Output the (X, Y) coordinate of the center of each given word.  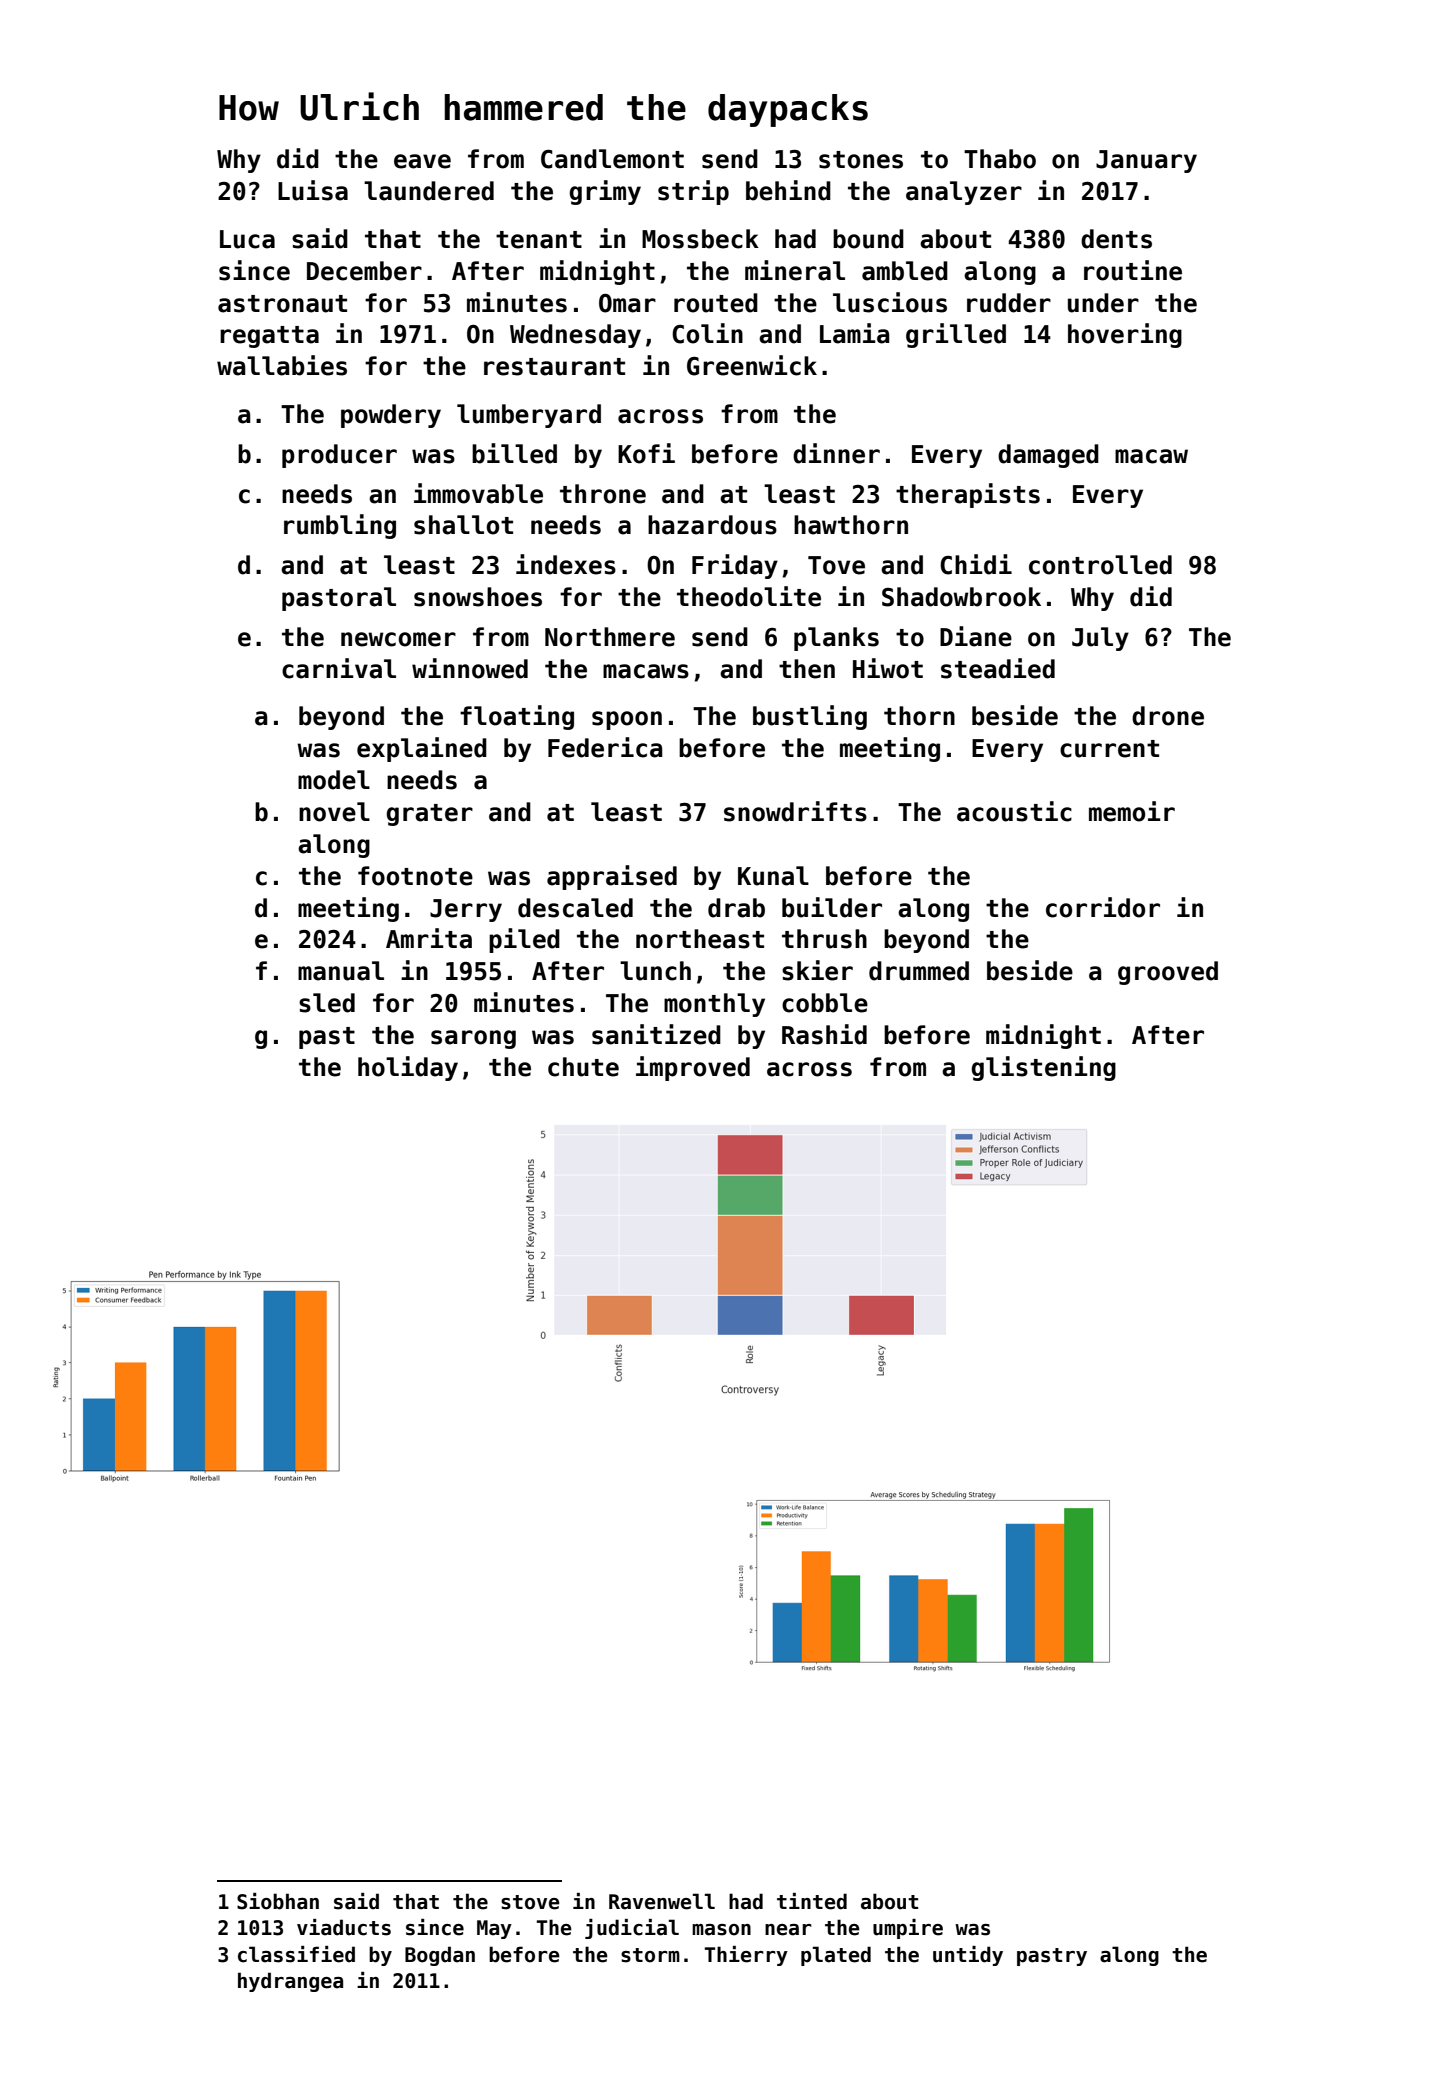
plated (836, 1956)
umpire (908, 1929)
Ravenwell (662, 1901)
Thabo (1000, 159)
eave (422, 161)
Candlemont (612, 159)
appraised (612, 877)
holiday (408, 1068)
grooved (1168, 973)
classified (296, 1954)
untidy (968, 1956)
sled (327, 1003)
